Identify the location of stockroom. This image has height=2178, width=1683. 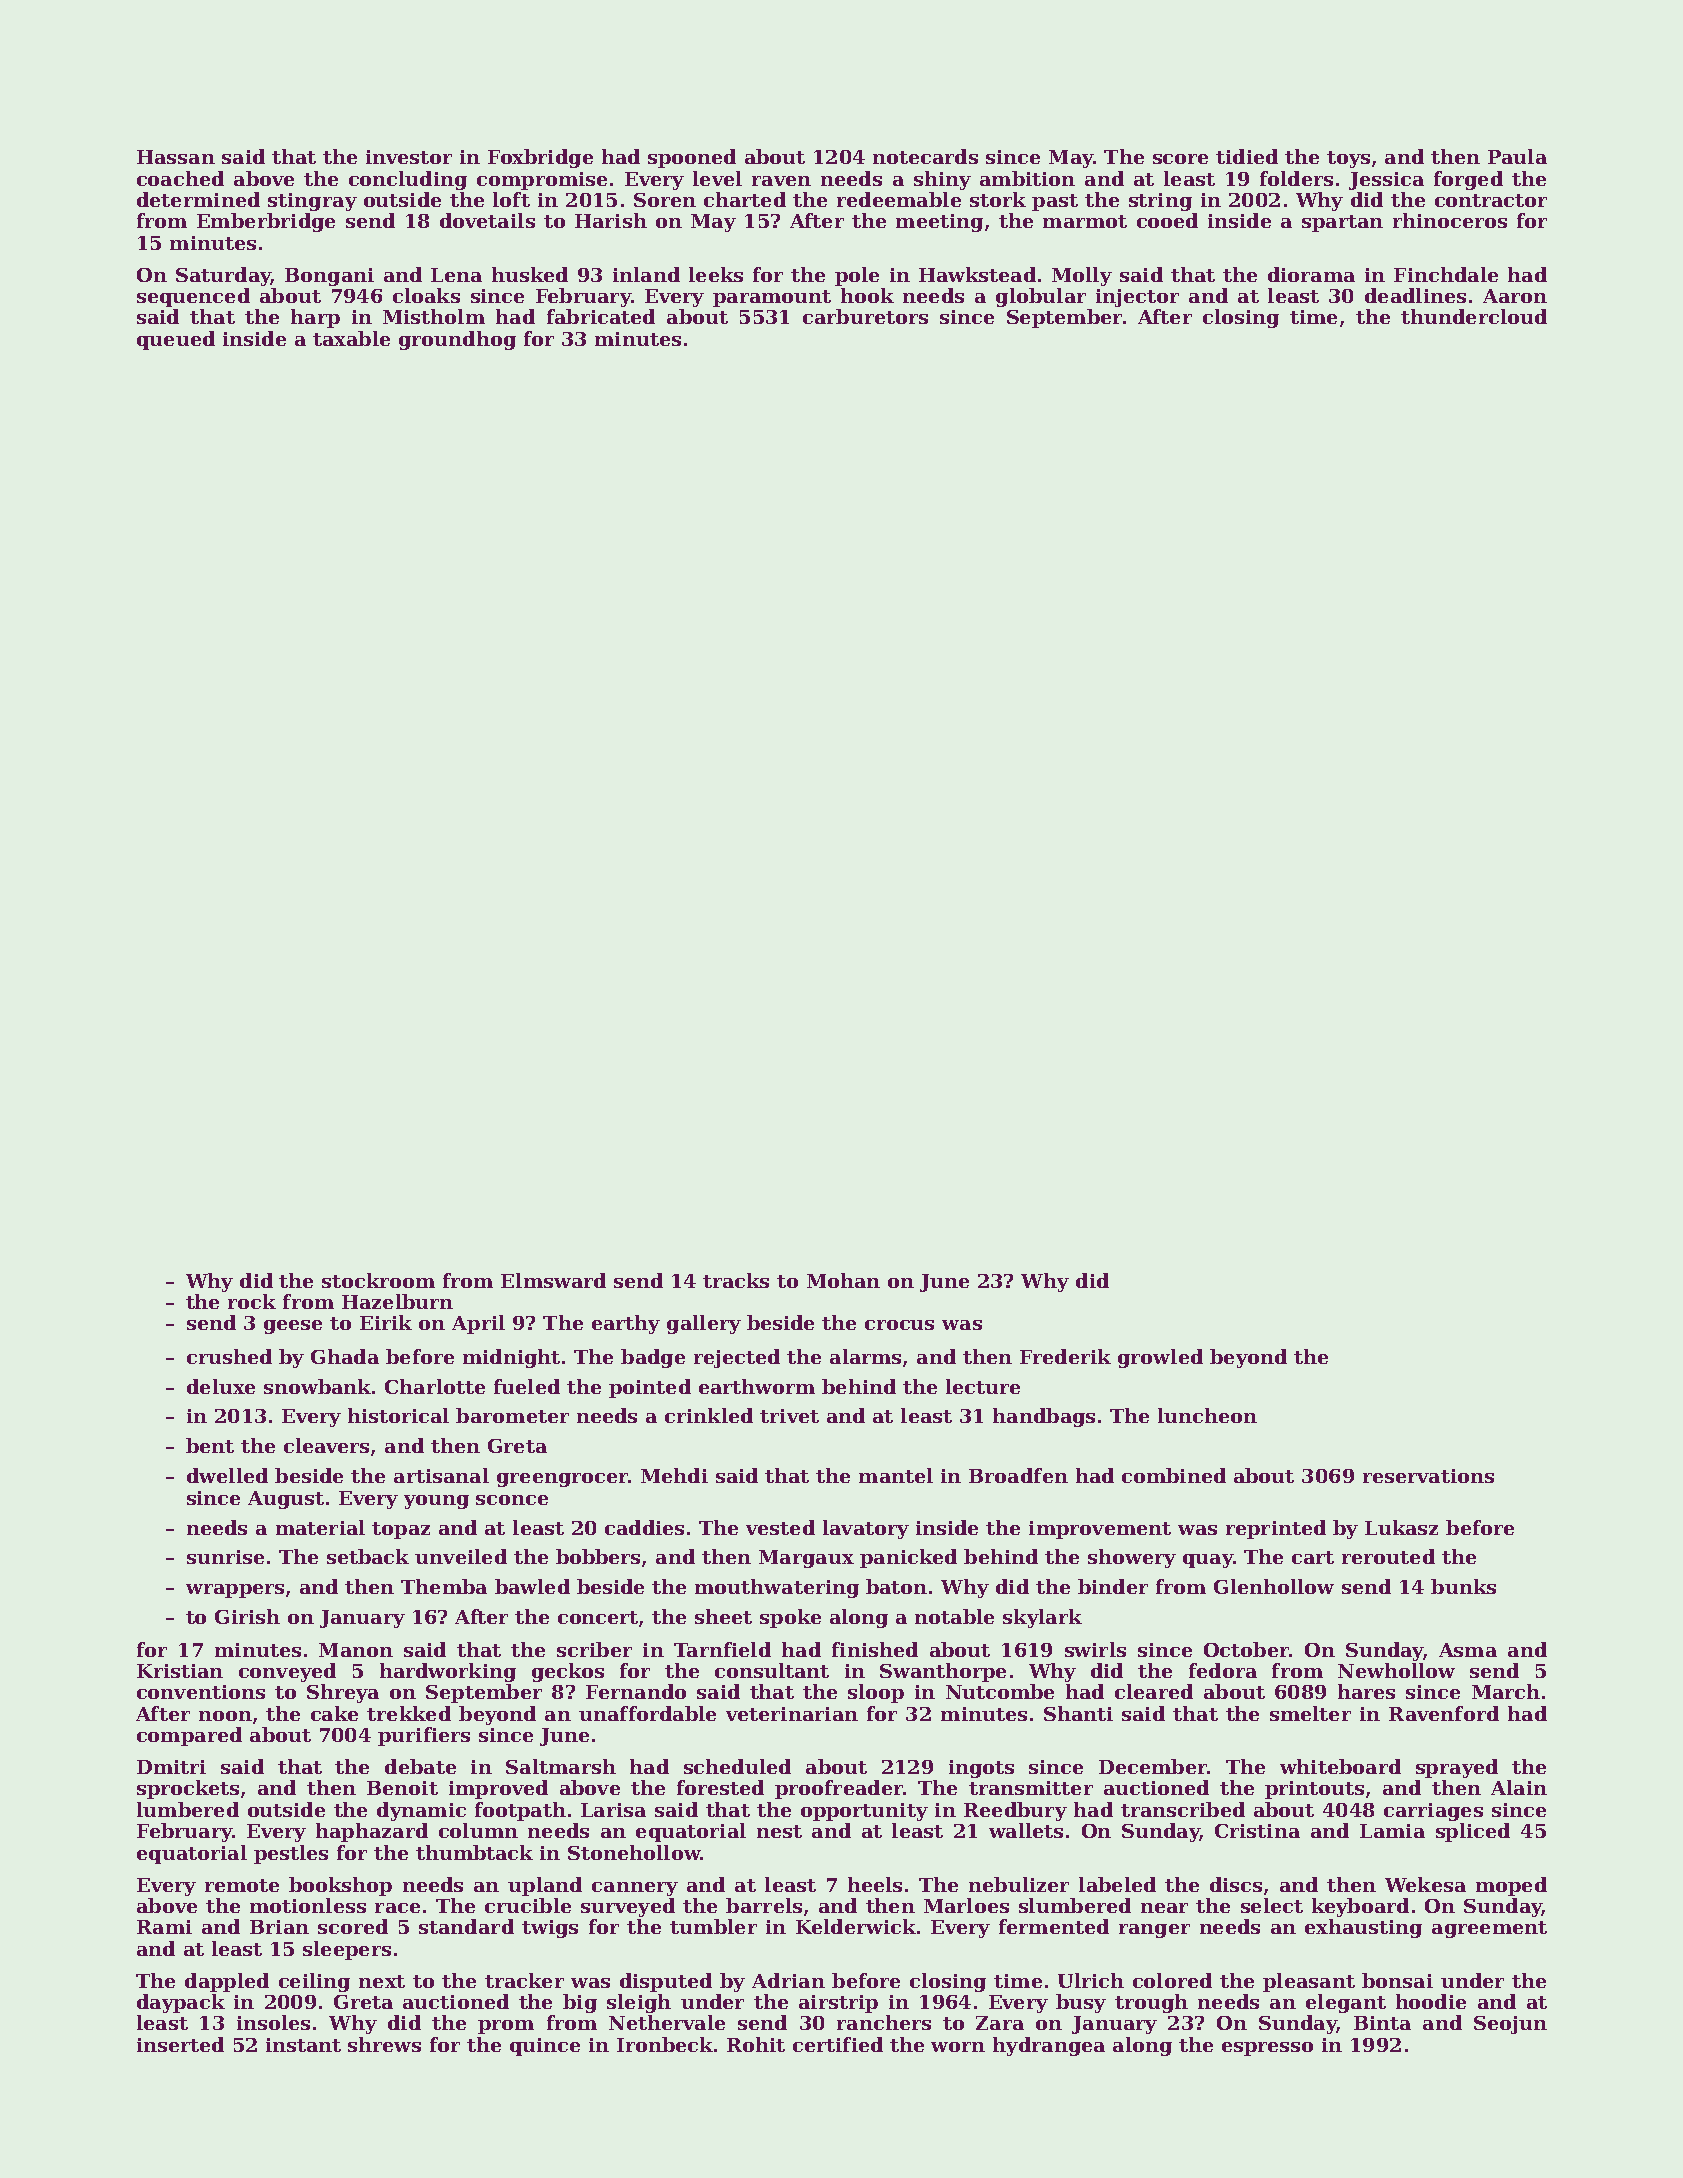
(378, 1280).
